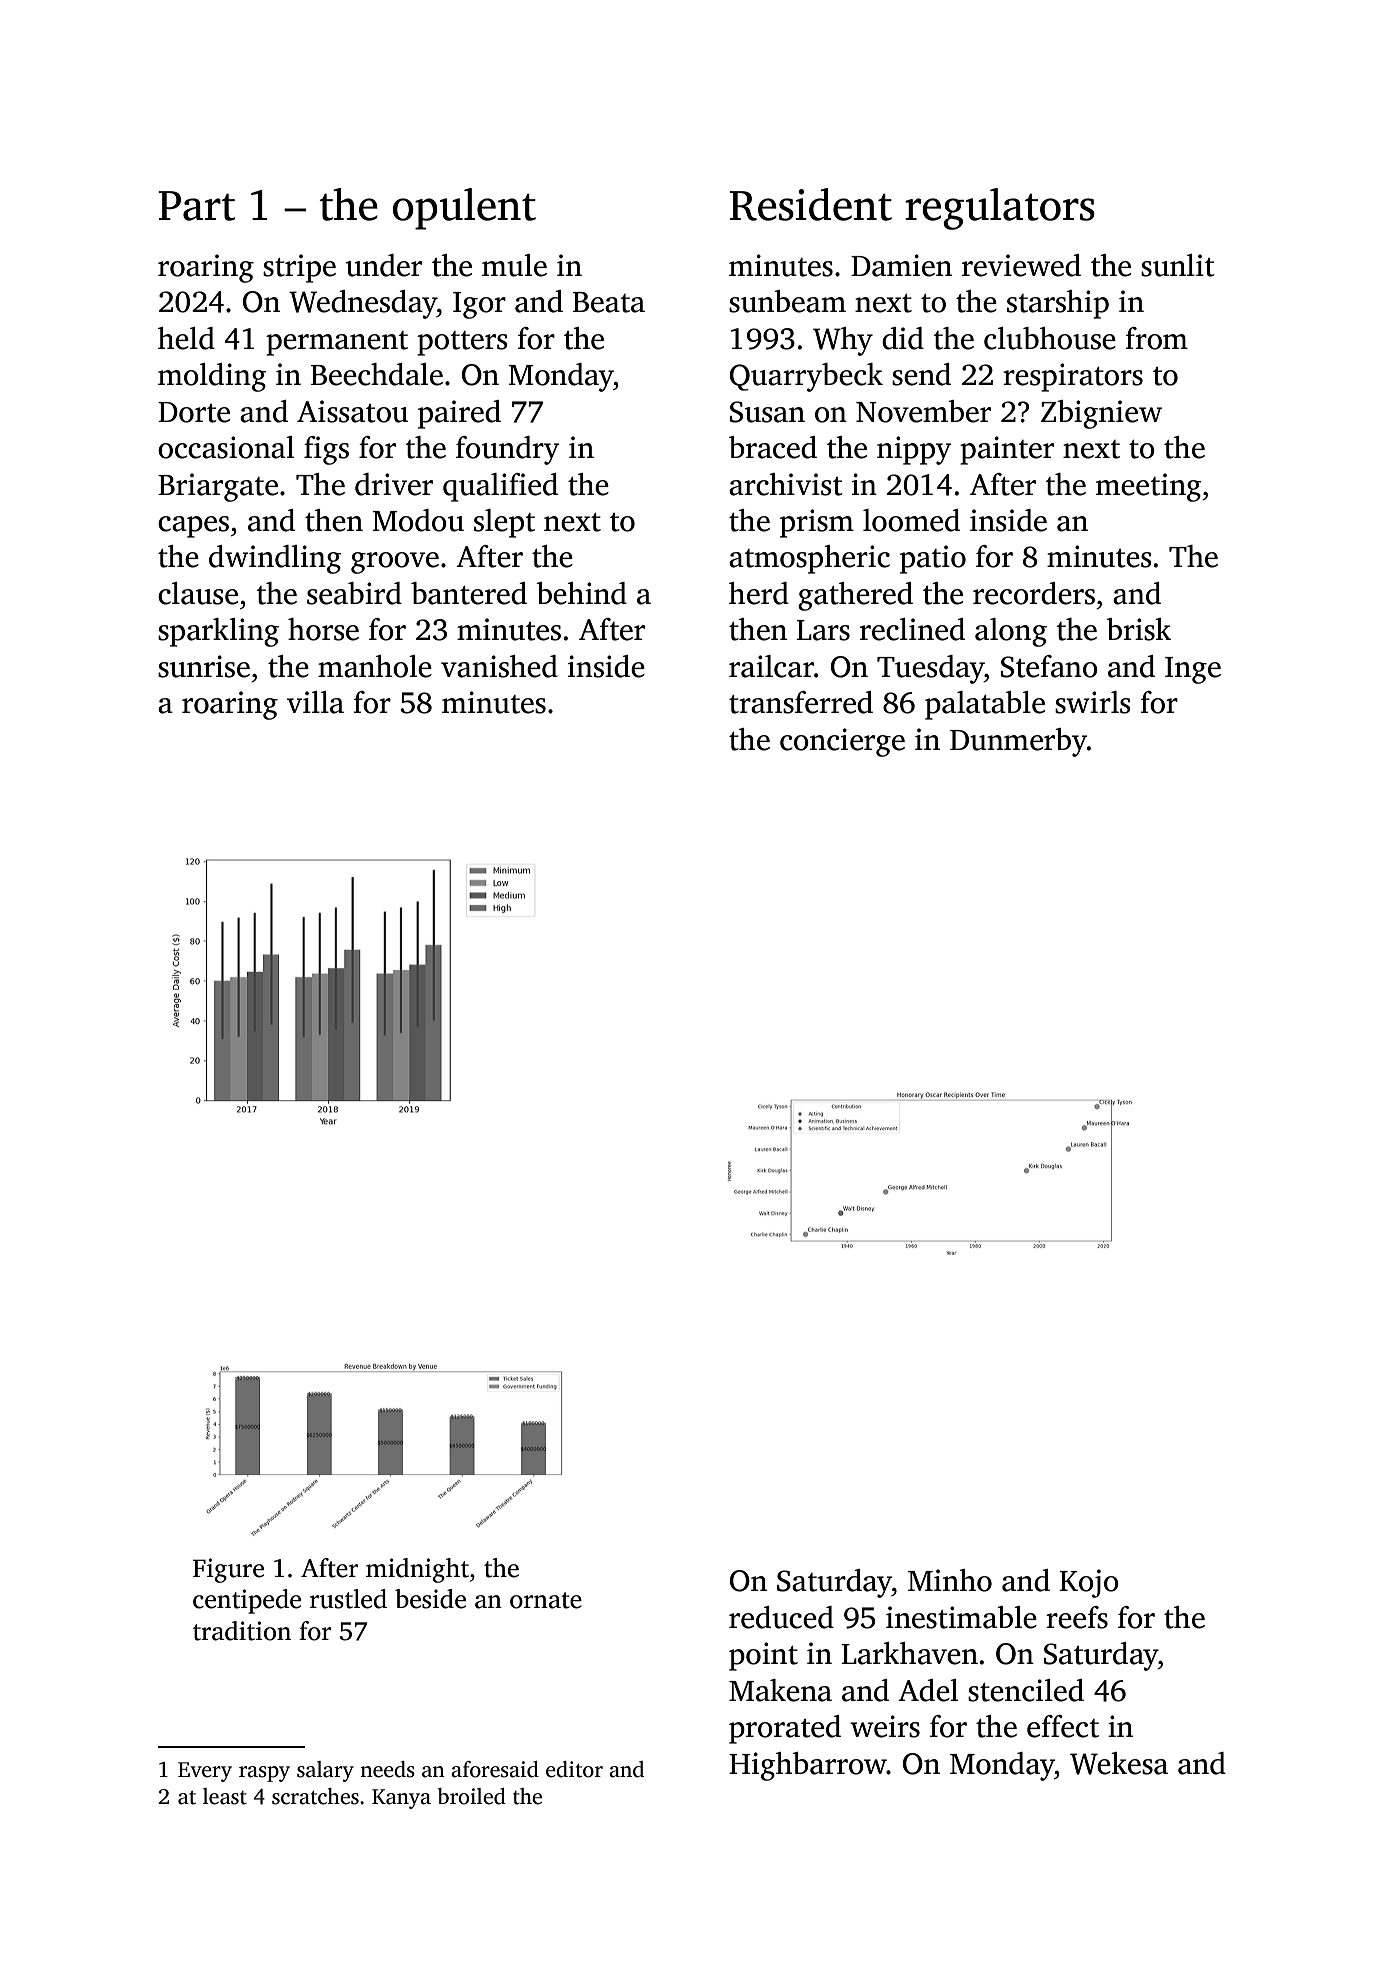 Image resolution: width=1386 pixels, height=1969 pixels. Describe the element at coordinates (500, 487) in the image. I see `qualified` at that location.
